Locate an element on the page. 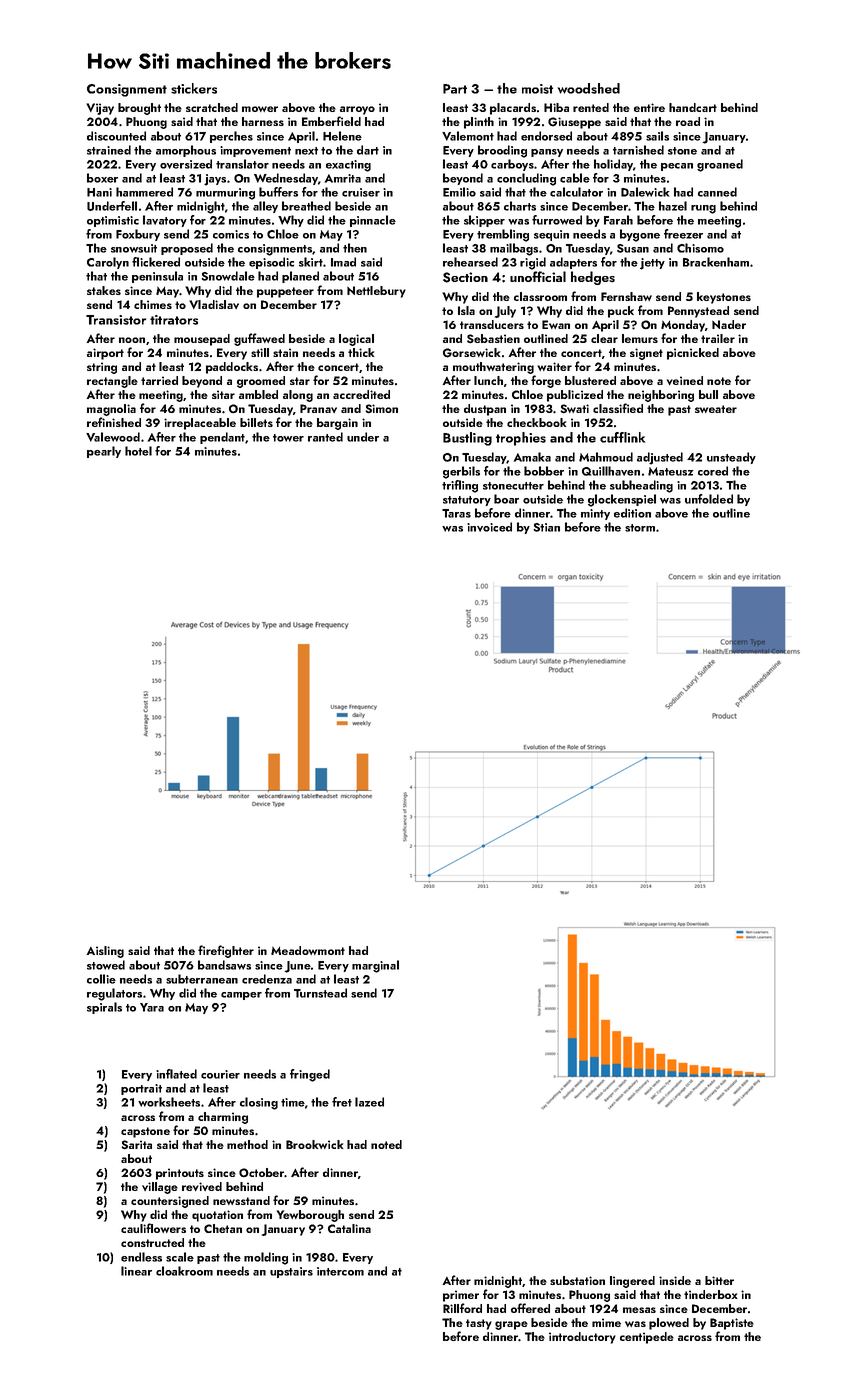 Image resolution: width=849 pixels, height=1400 pixels. murmuring is located at coordinates (225, 194).
